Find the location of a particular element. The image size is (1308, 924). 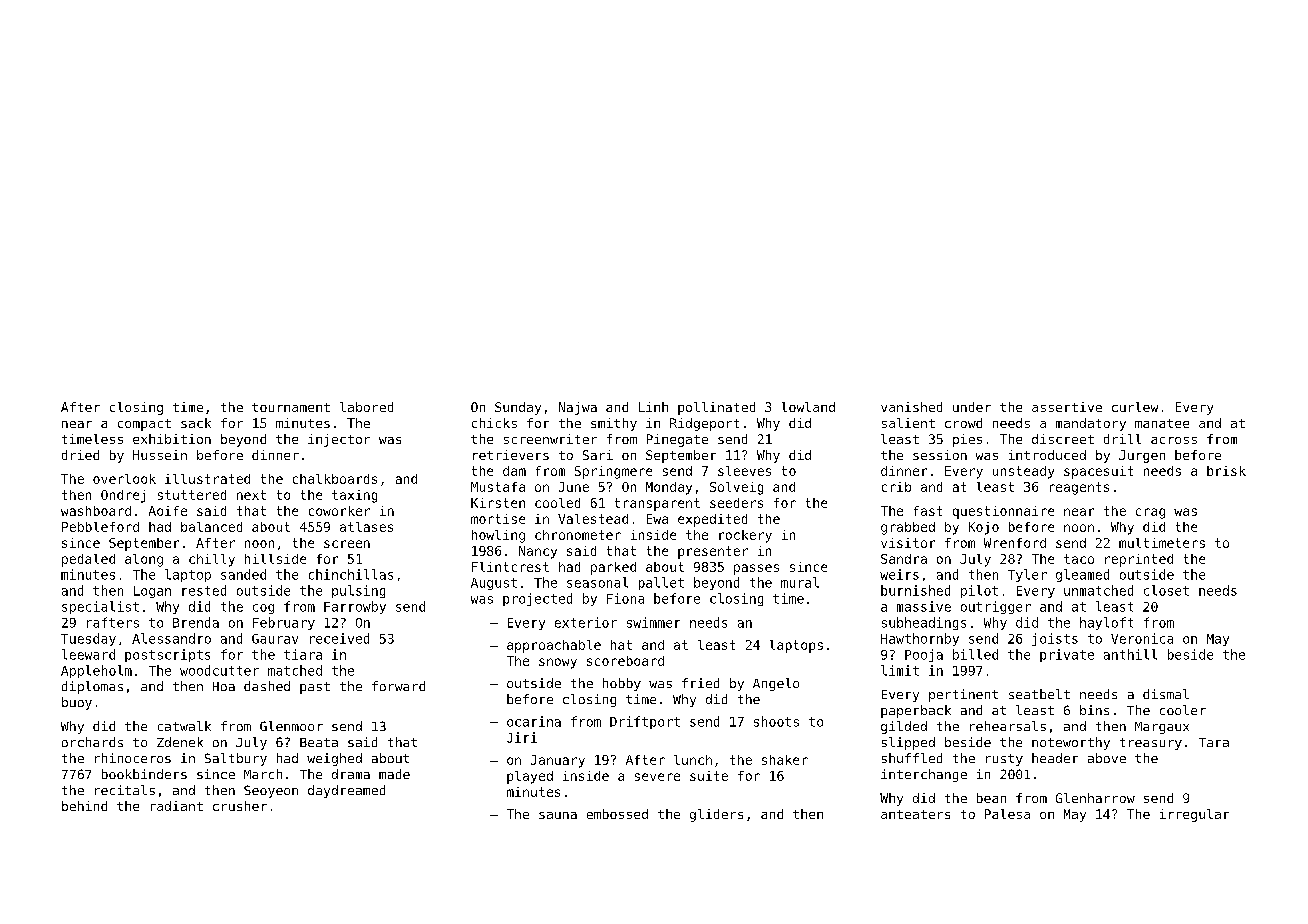

Veronica is located at coordinates (1142, 638).
